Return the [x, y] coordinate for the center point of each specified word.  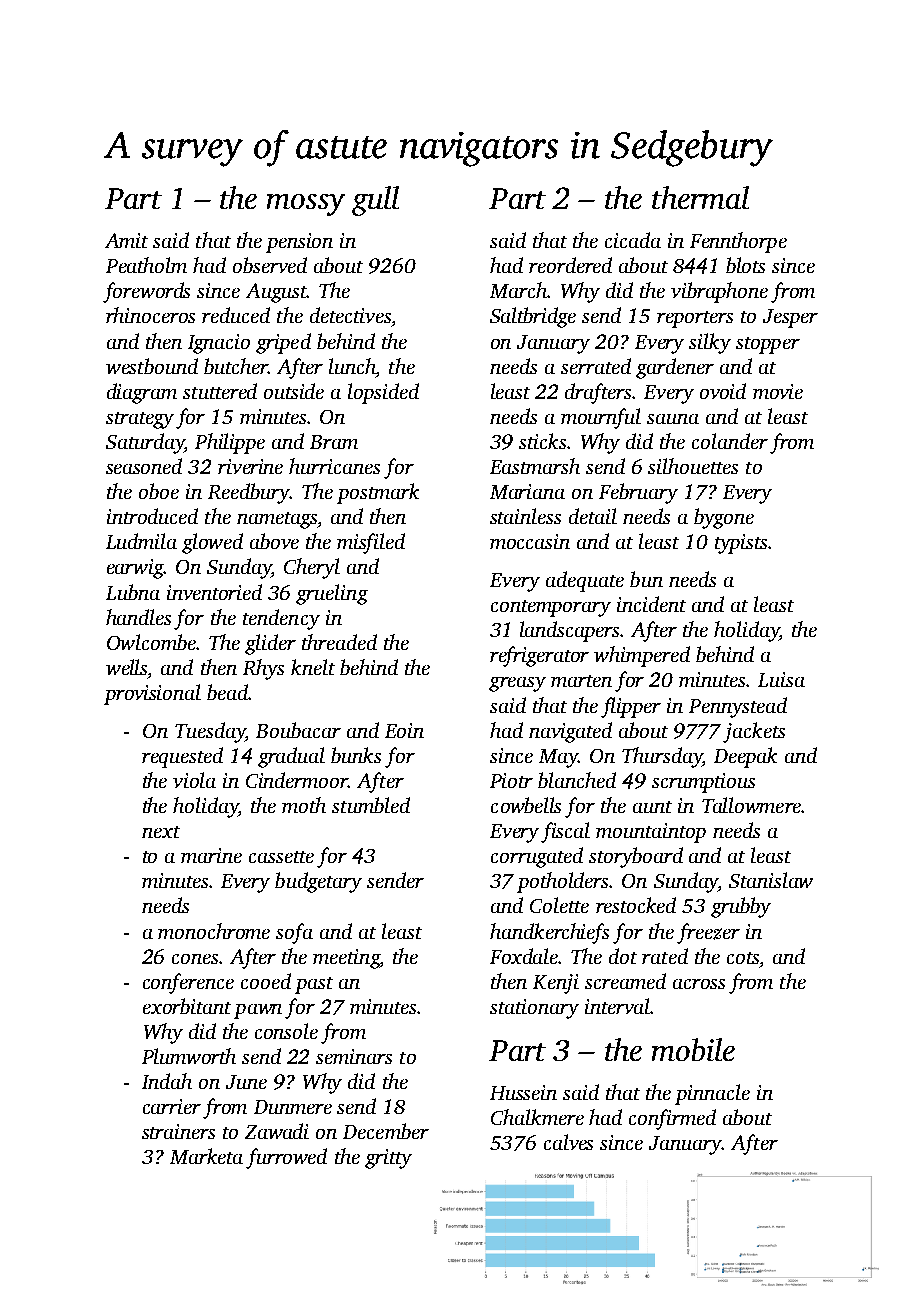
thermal [700, 197]
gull [375, 201]
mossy [306, 205]
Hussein [523, 1092]
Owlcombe [151, 642]
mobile [693, 1049]
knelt [313, 667]
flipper [631, 707]
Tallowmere [751, 805]
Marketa [206, 1156]
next [161, 832]
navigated [570, 732]
